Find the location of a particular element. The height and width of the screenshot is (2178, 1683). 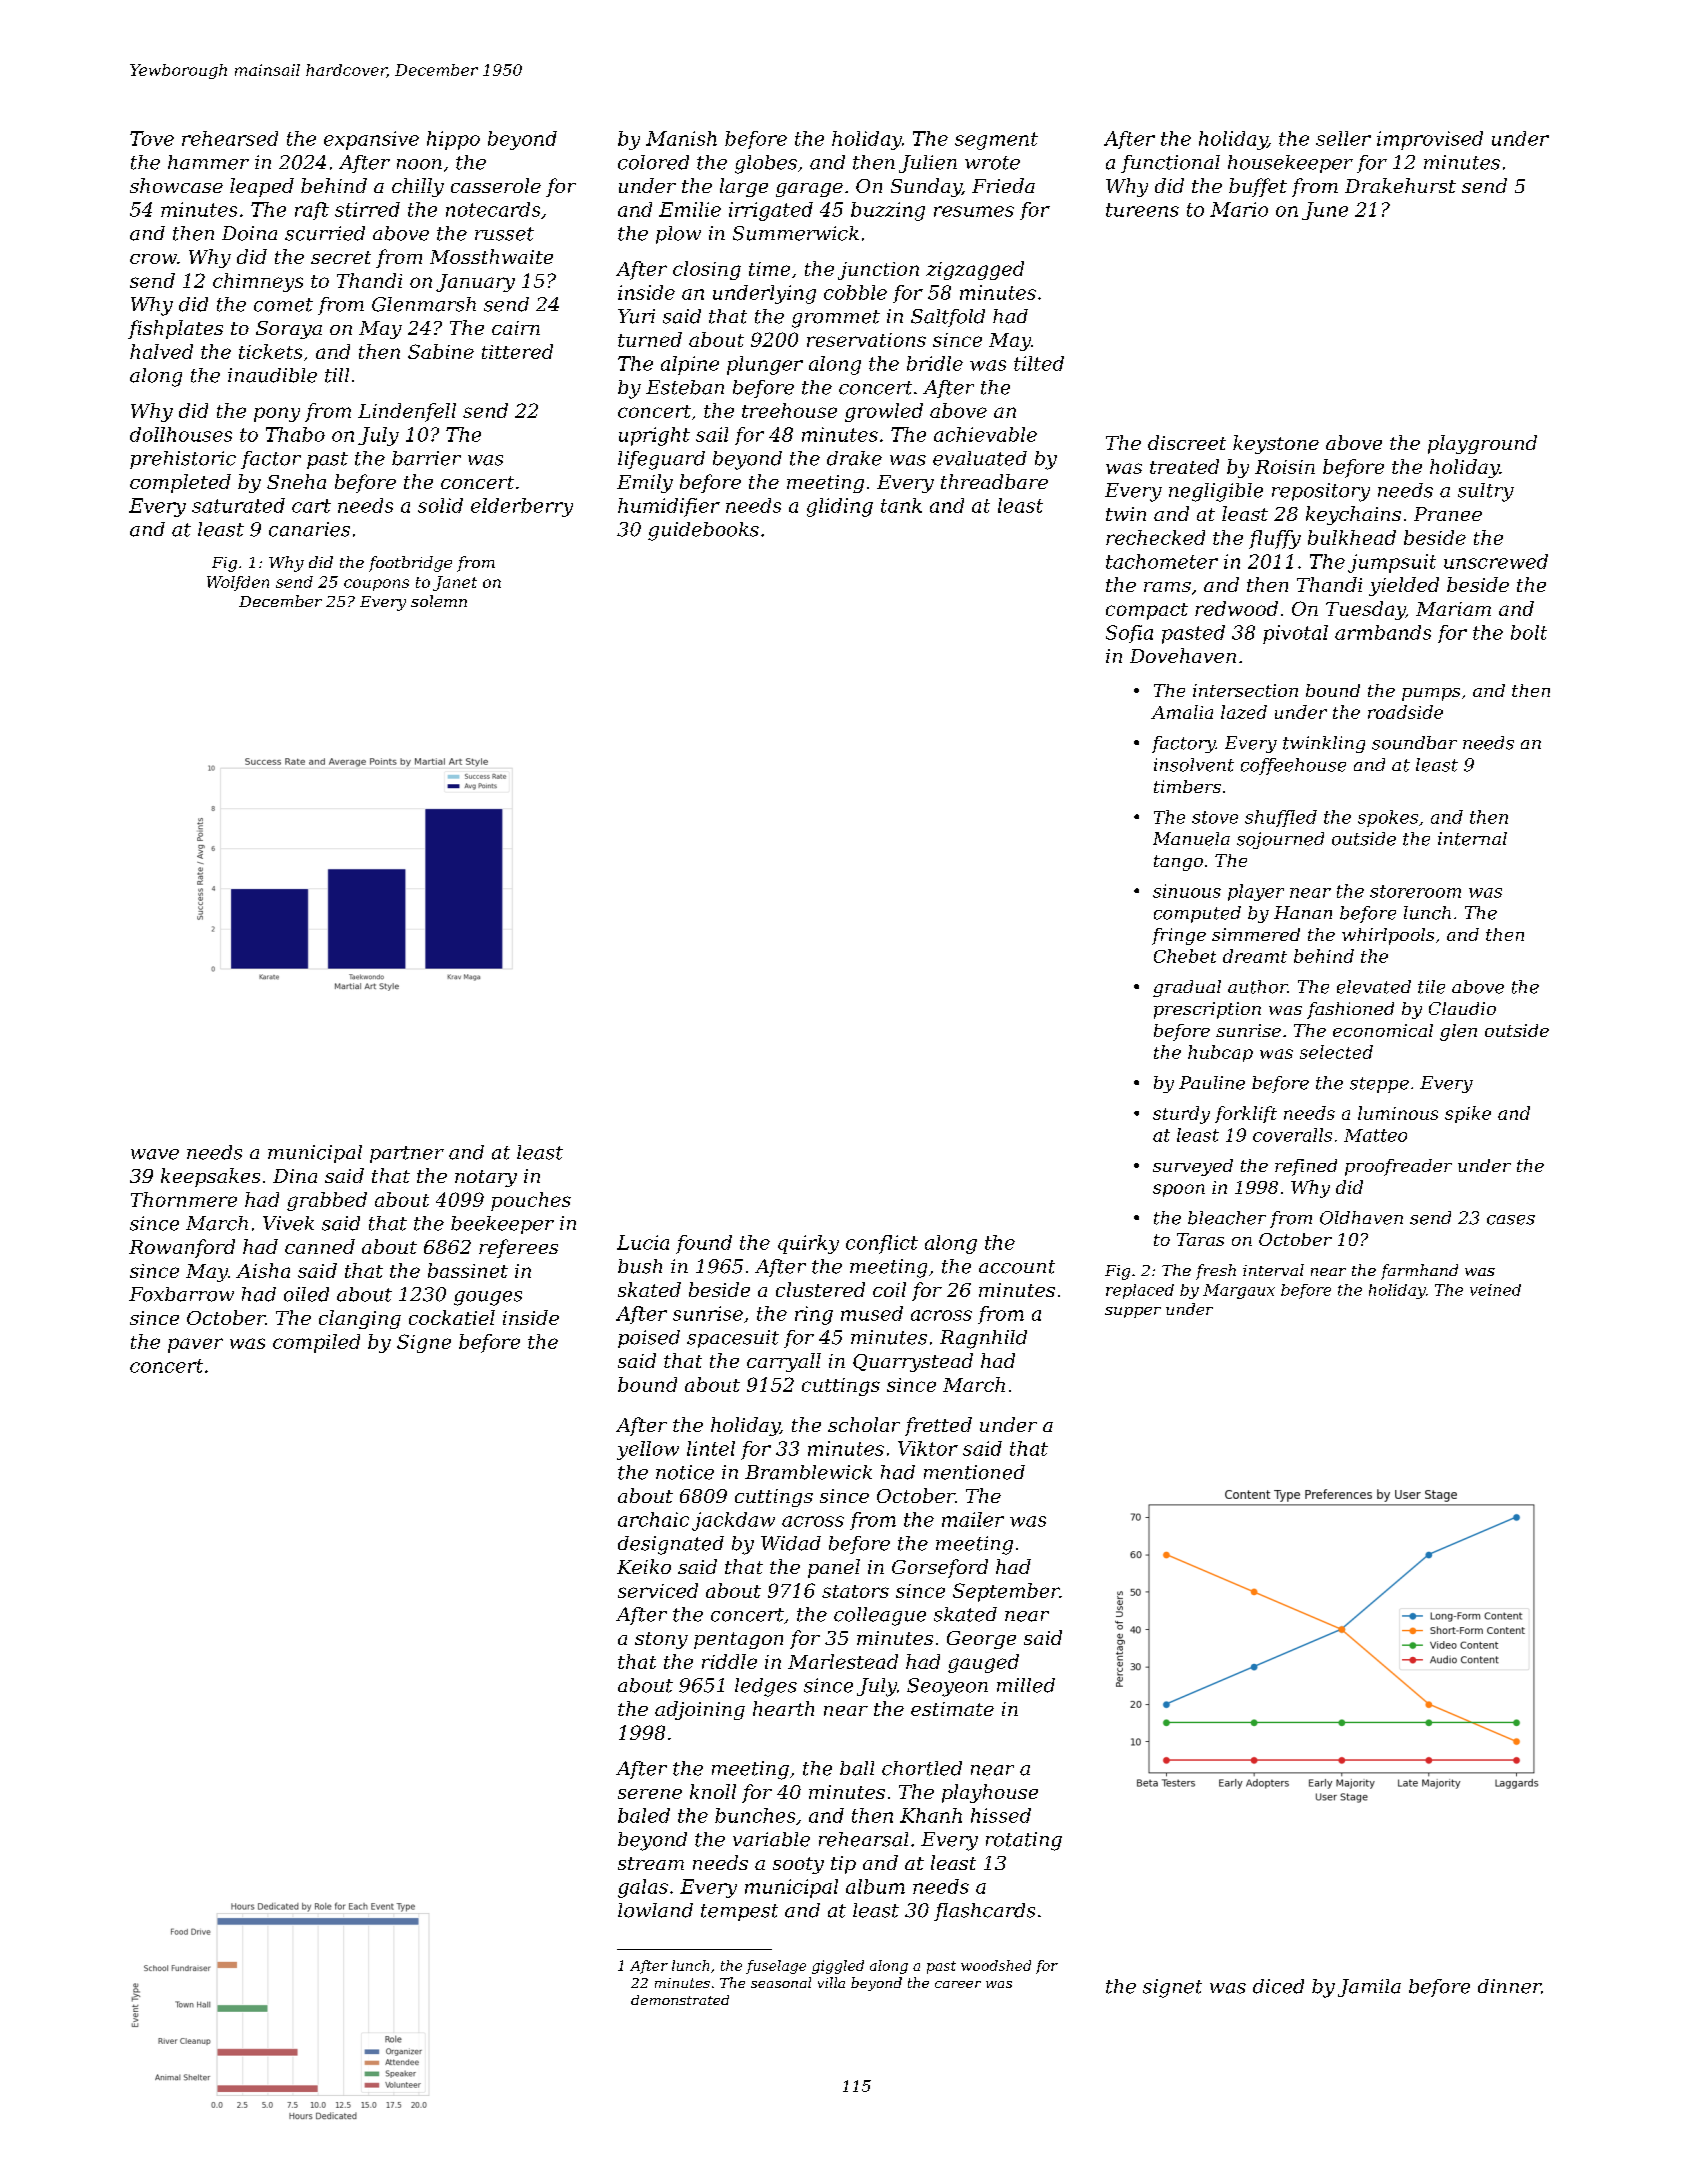

rehearsed is located at coordinates (230, 138).
